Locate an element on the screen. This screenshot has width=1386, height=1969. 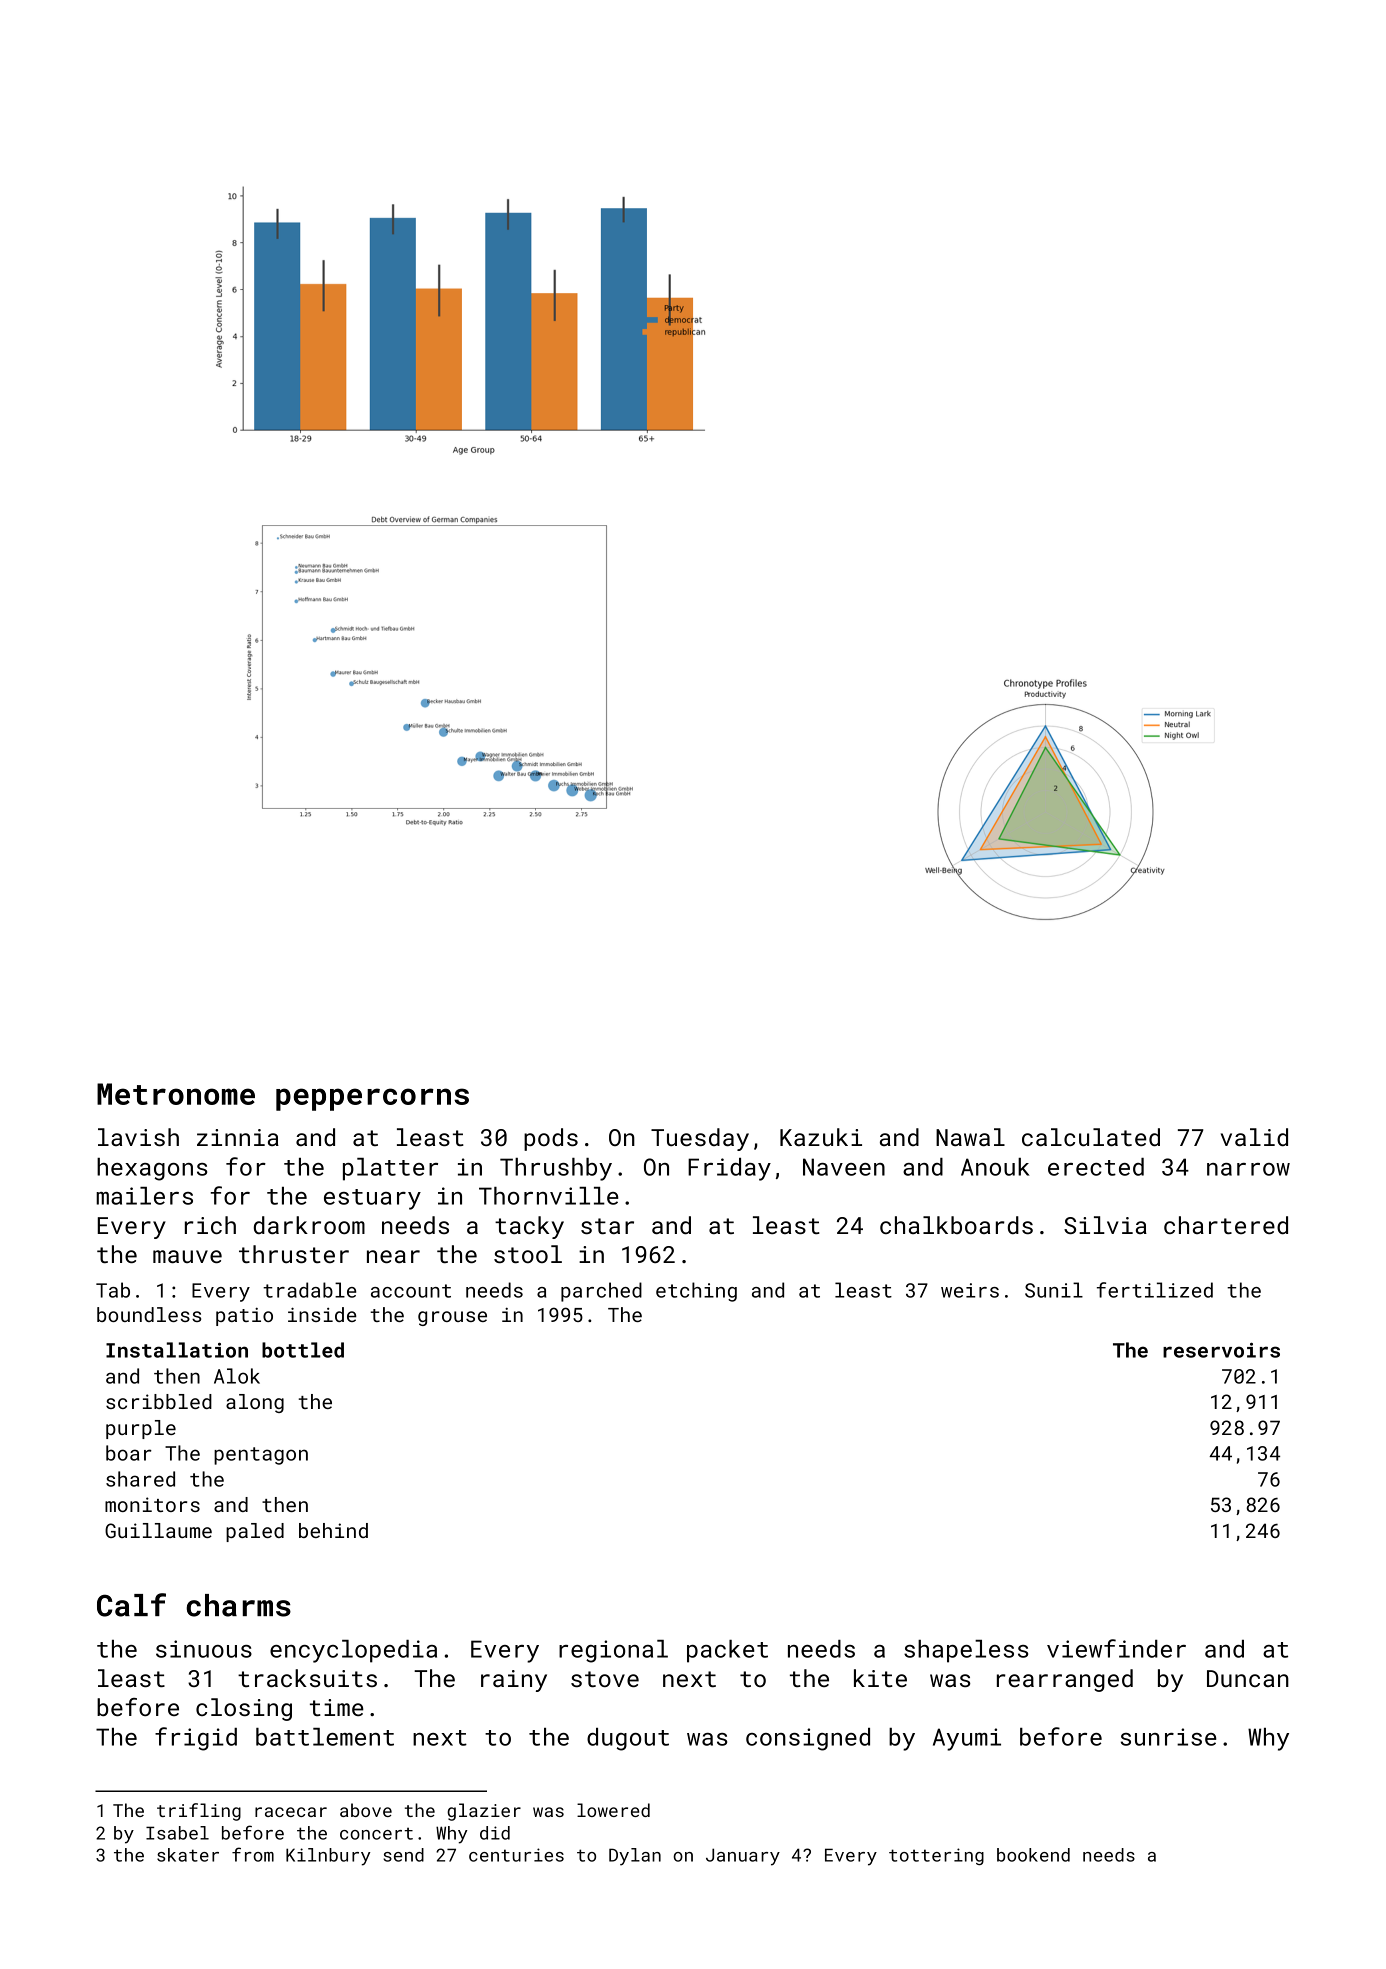
lavish is located at coordinates (138, 1137).
